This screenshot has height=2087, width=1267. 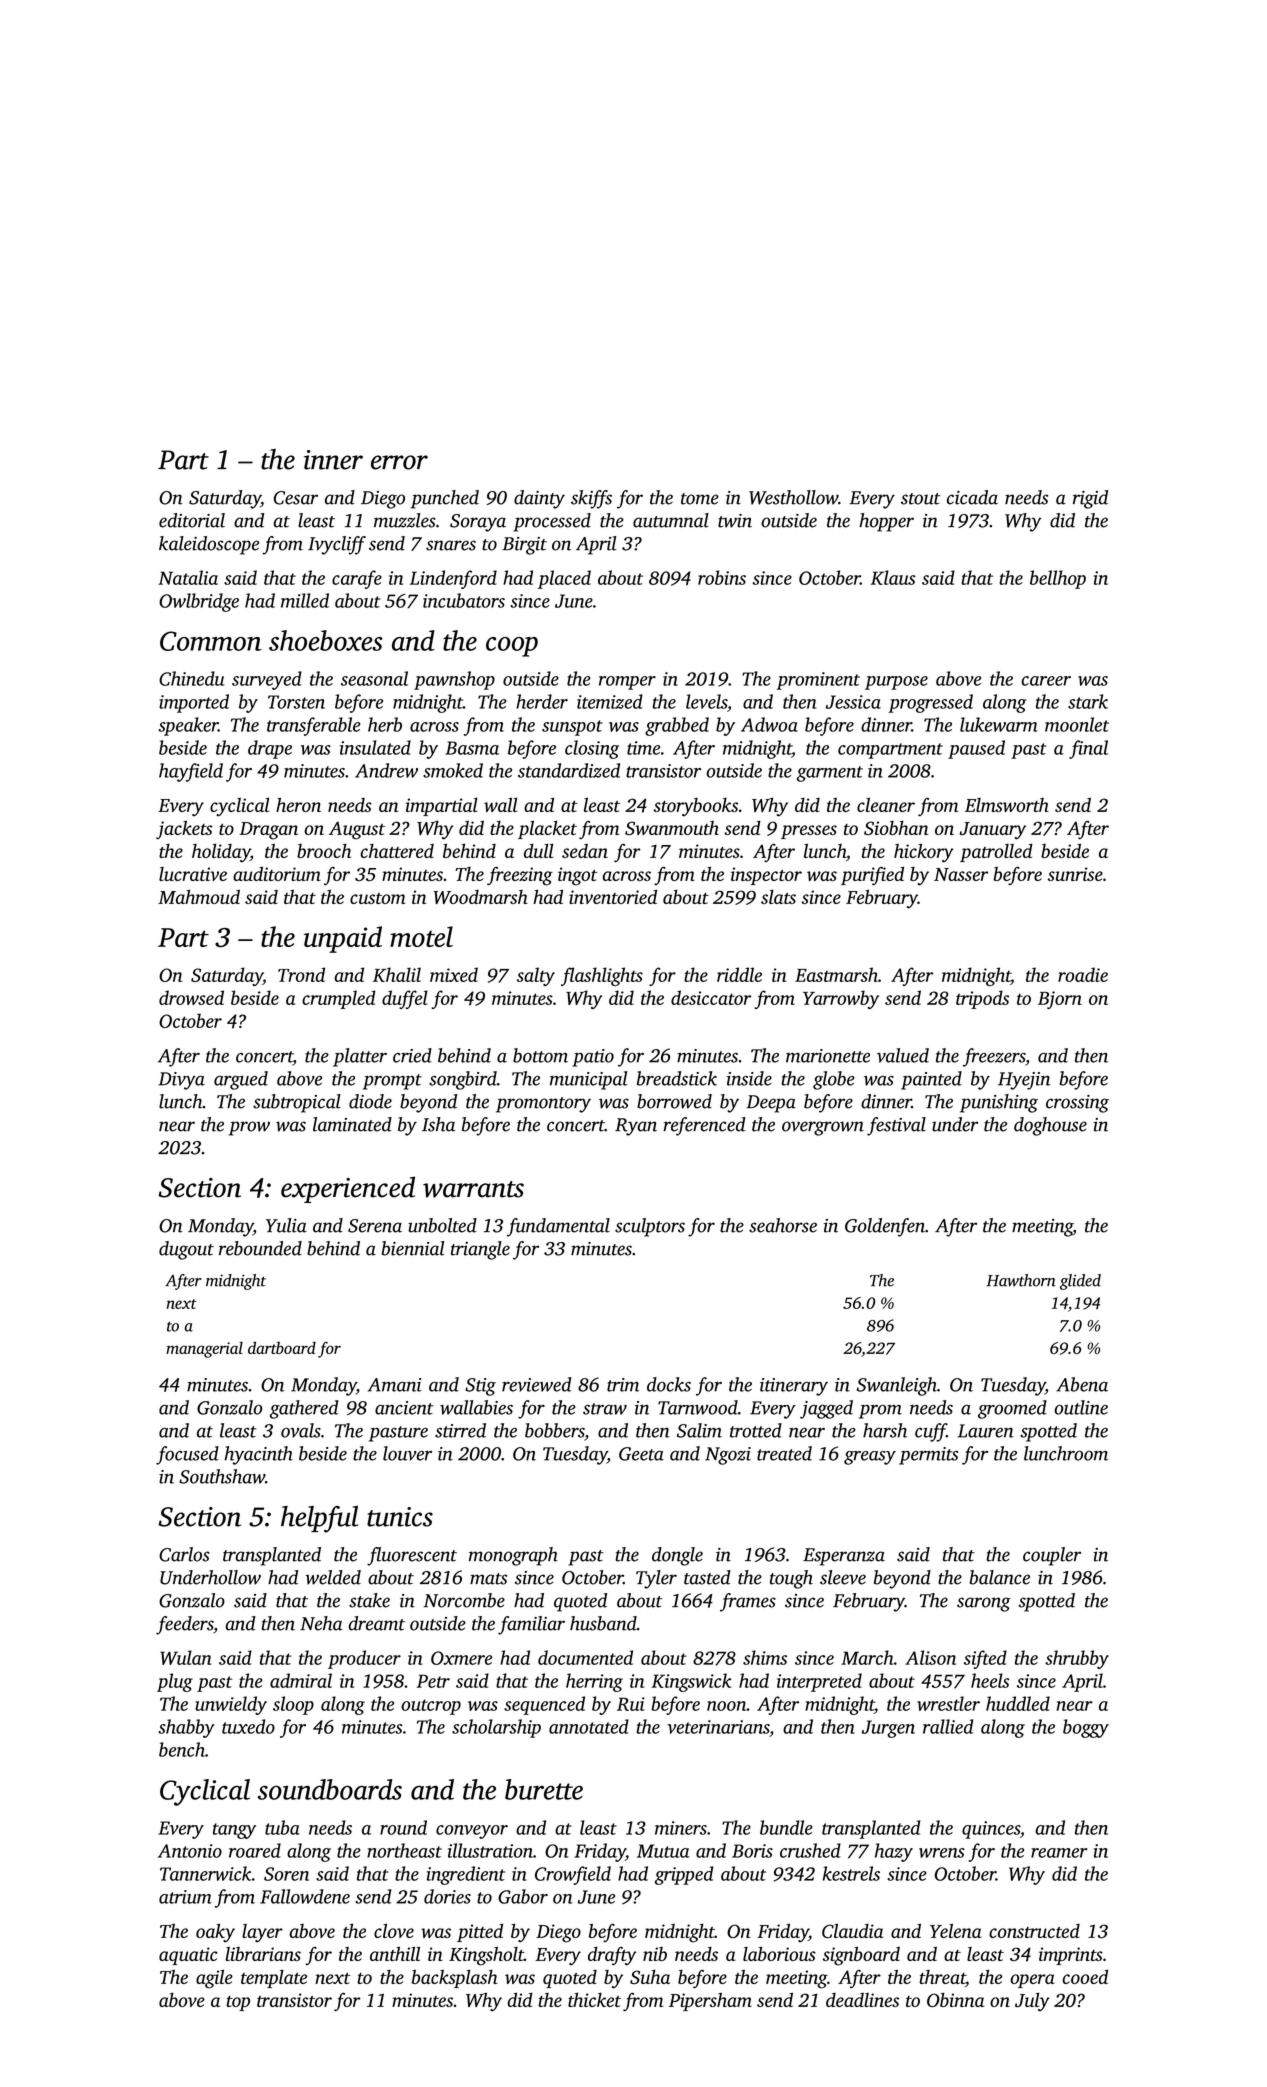 I want to click on cleaner, so click(x=886, y=804).
